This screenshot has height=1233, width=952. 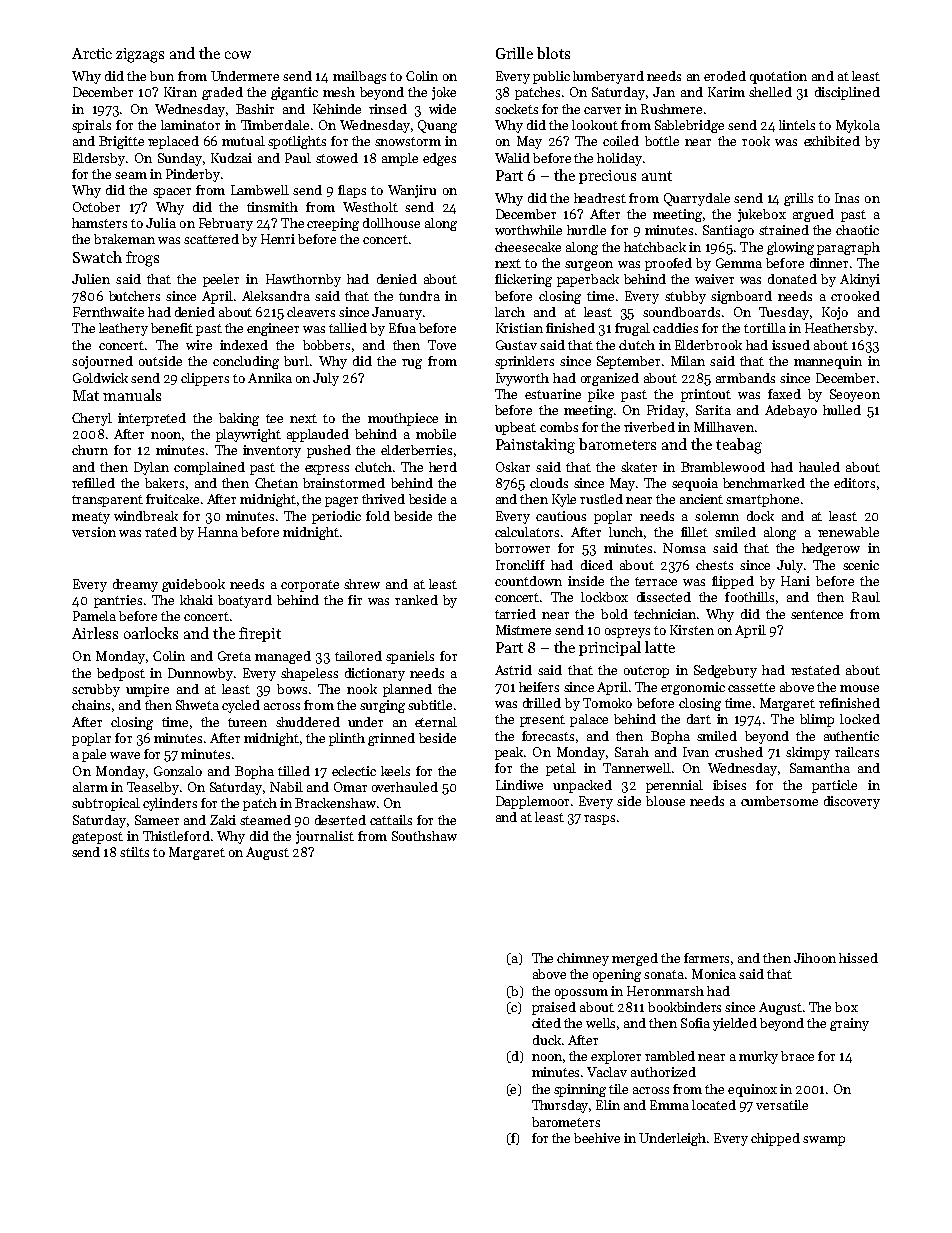 What do you see at coordinates (121, 142) in the screenshot?
I see `Brigitte` at bounding box center [121, 142].
